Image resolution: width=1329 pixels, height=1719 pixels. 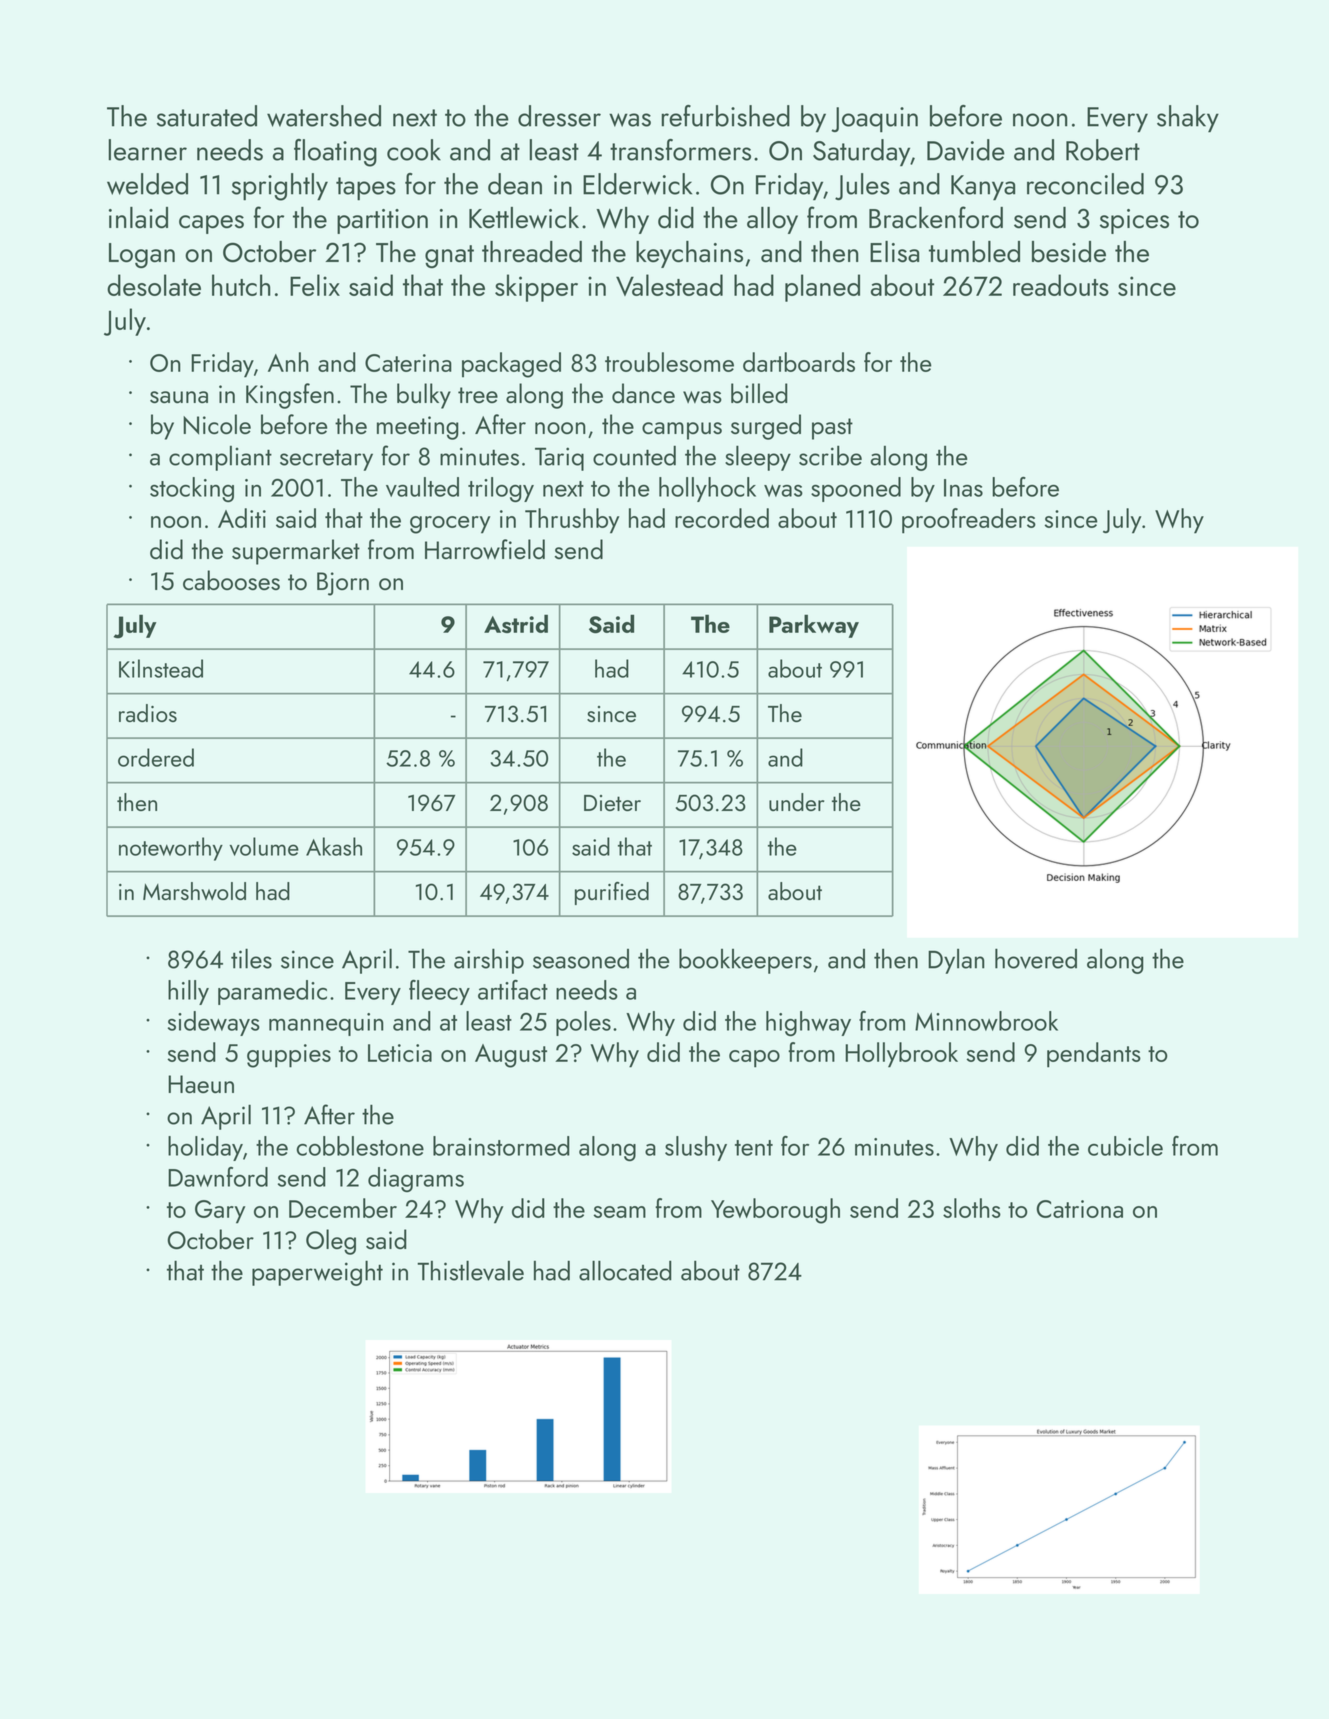 What do you see at coordinates (334, 846) in the image?
I see `Akash` at bounding box center [334, 846].
